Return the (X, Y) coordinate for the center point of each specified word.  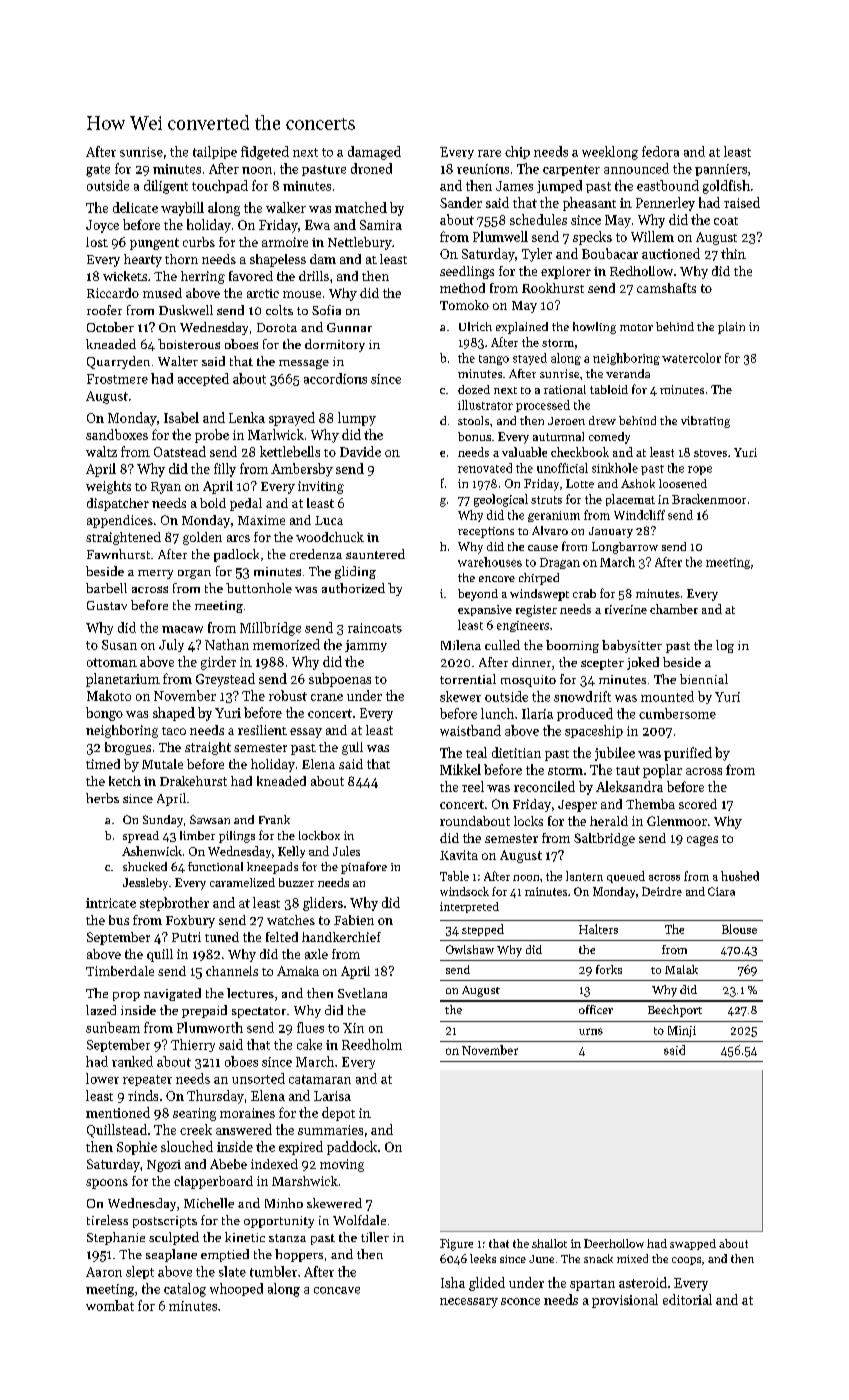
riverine (626, 609)
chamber (674, 609)
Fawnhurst (118, 554)
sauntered (375, 554)
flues (310, 1027)
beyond (478, 595)
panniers (721, 170)
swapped (693, 1244)
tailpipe (215, 152)
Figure (456, 1245)
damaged (374, 153)
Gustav (107, 605)
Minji (682, 1031)
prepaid (204, 1011)
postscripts (165, 1222)
